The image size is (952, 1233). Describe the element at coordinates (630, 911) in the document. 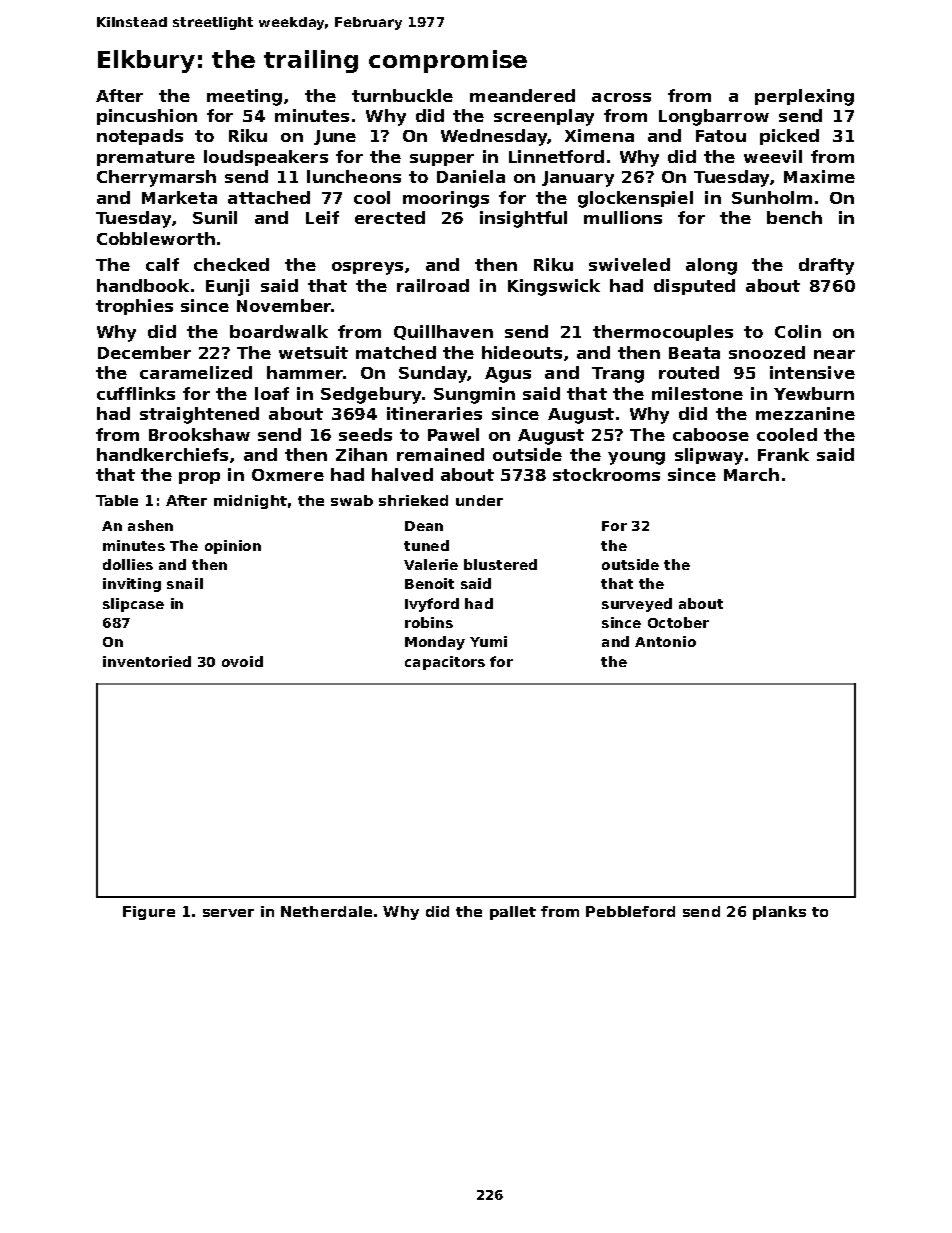

I see `Pebbleford` at that location.
